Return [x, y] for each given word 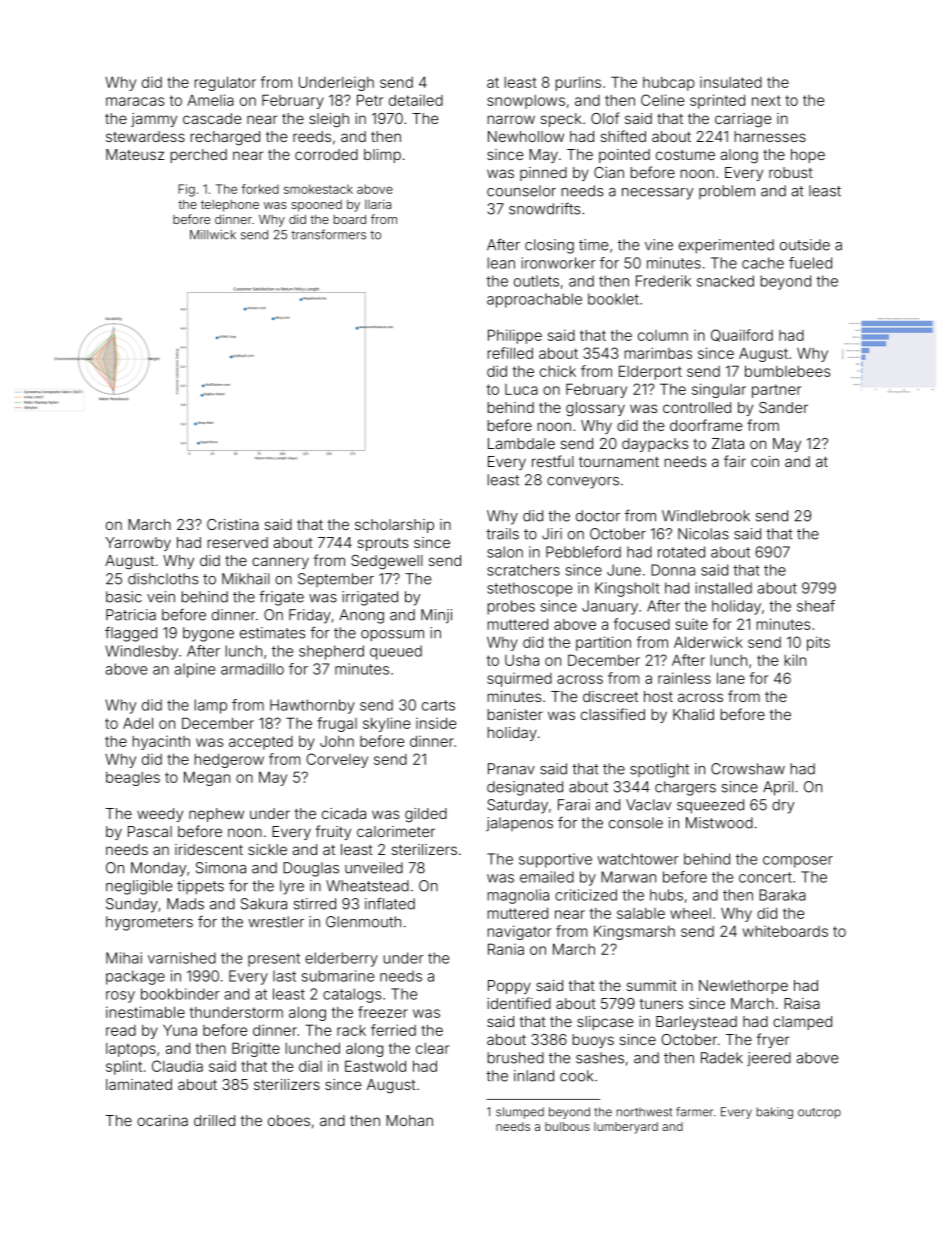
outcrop [819, 1113]
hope [808, 156]
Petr [370, 100]
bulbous [567, 1126]
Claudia [177, 1066]
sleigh [329, 120]
